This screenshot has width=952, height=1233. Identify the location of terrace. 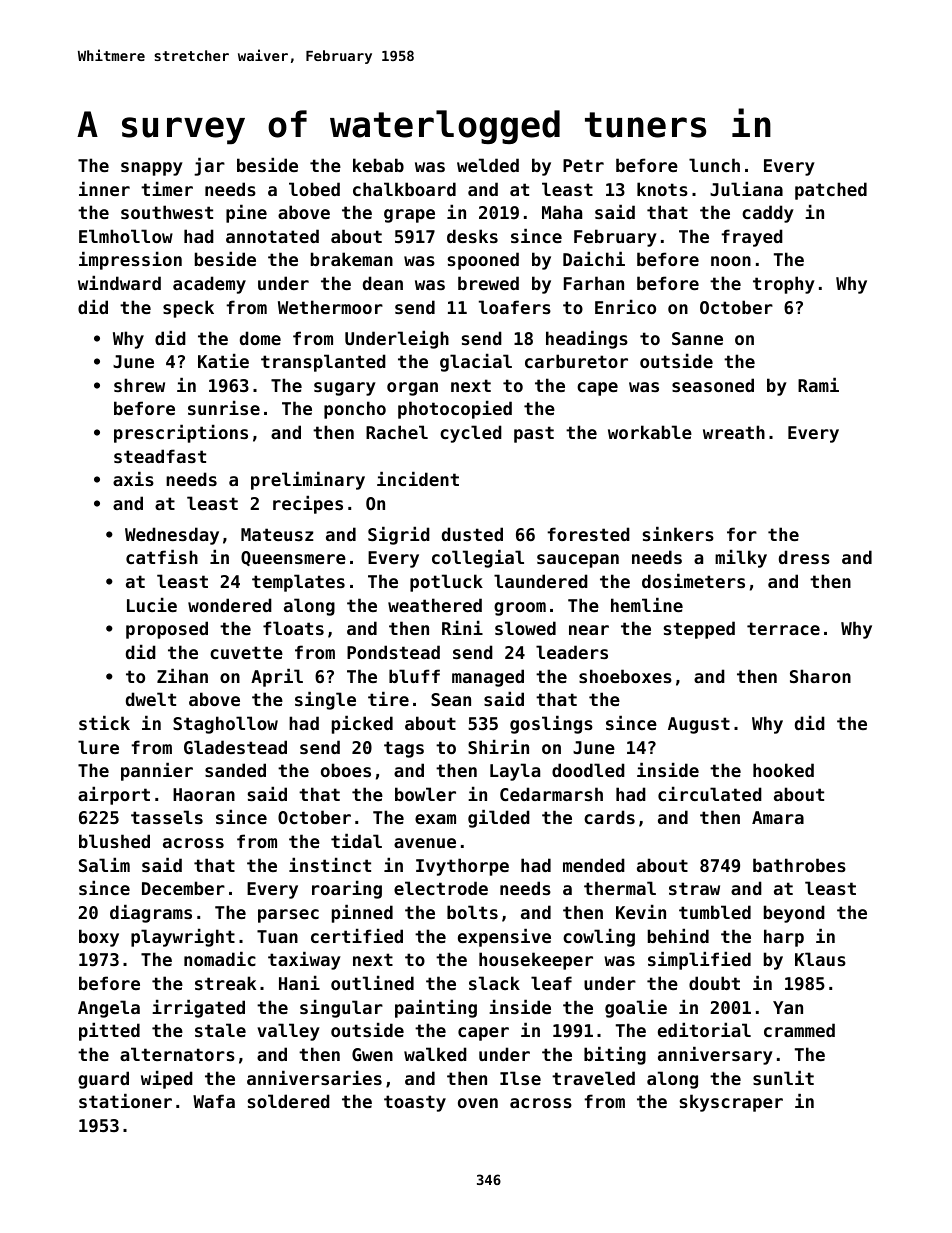
(783, 628).
